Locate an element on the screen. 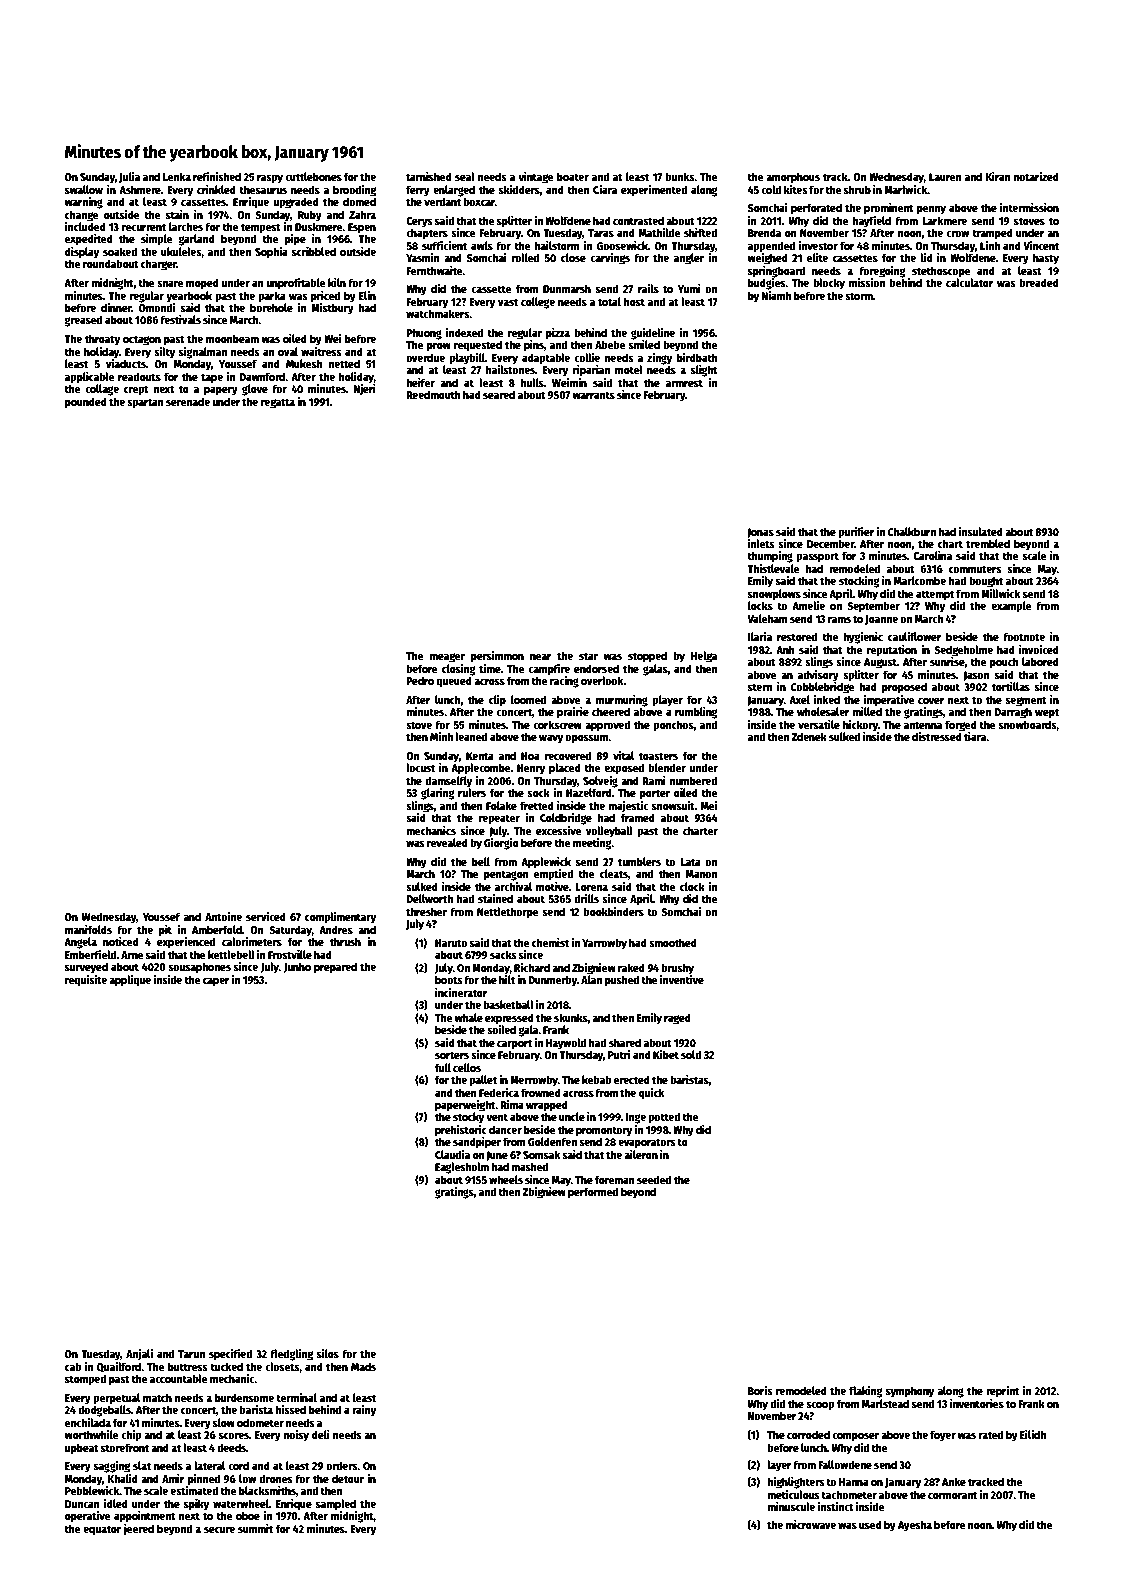  reprint is located at coordinates (1002, 1392).
